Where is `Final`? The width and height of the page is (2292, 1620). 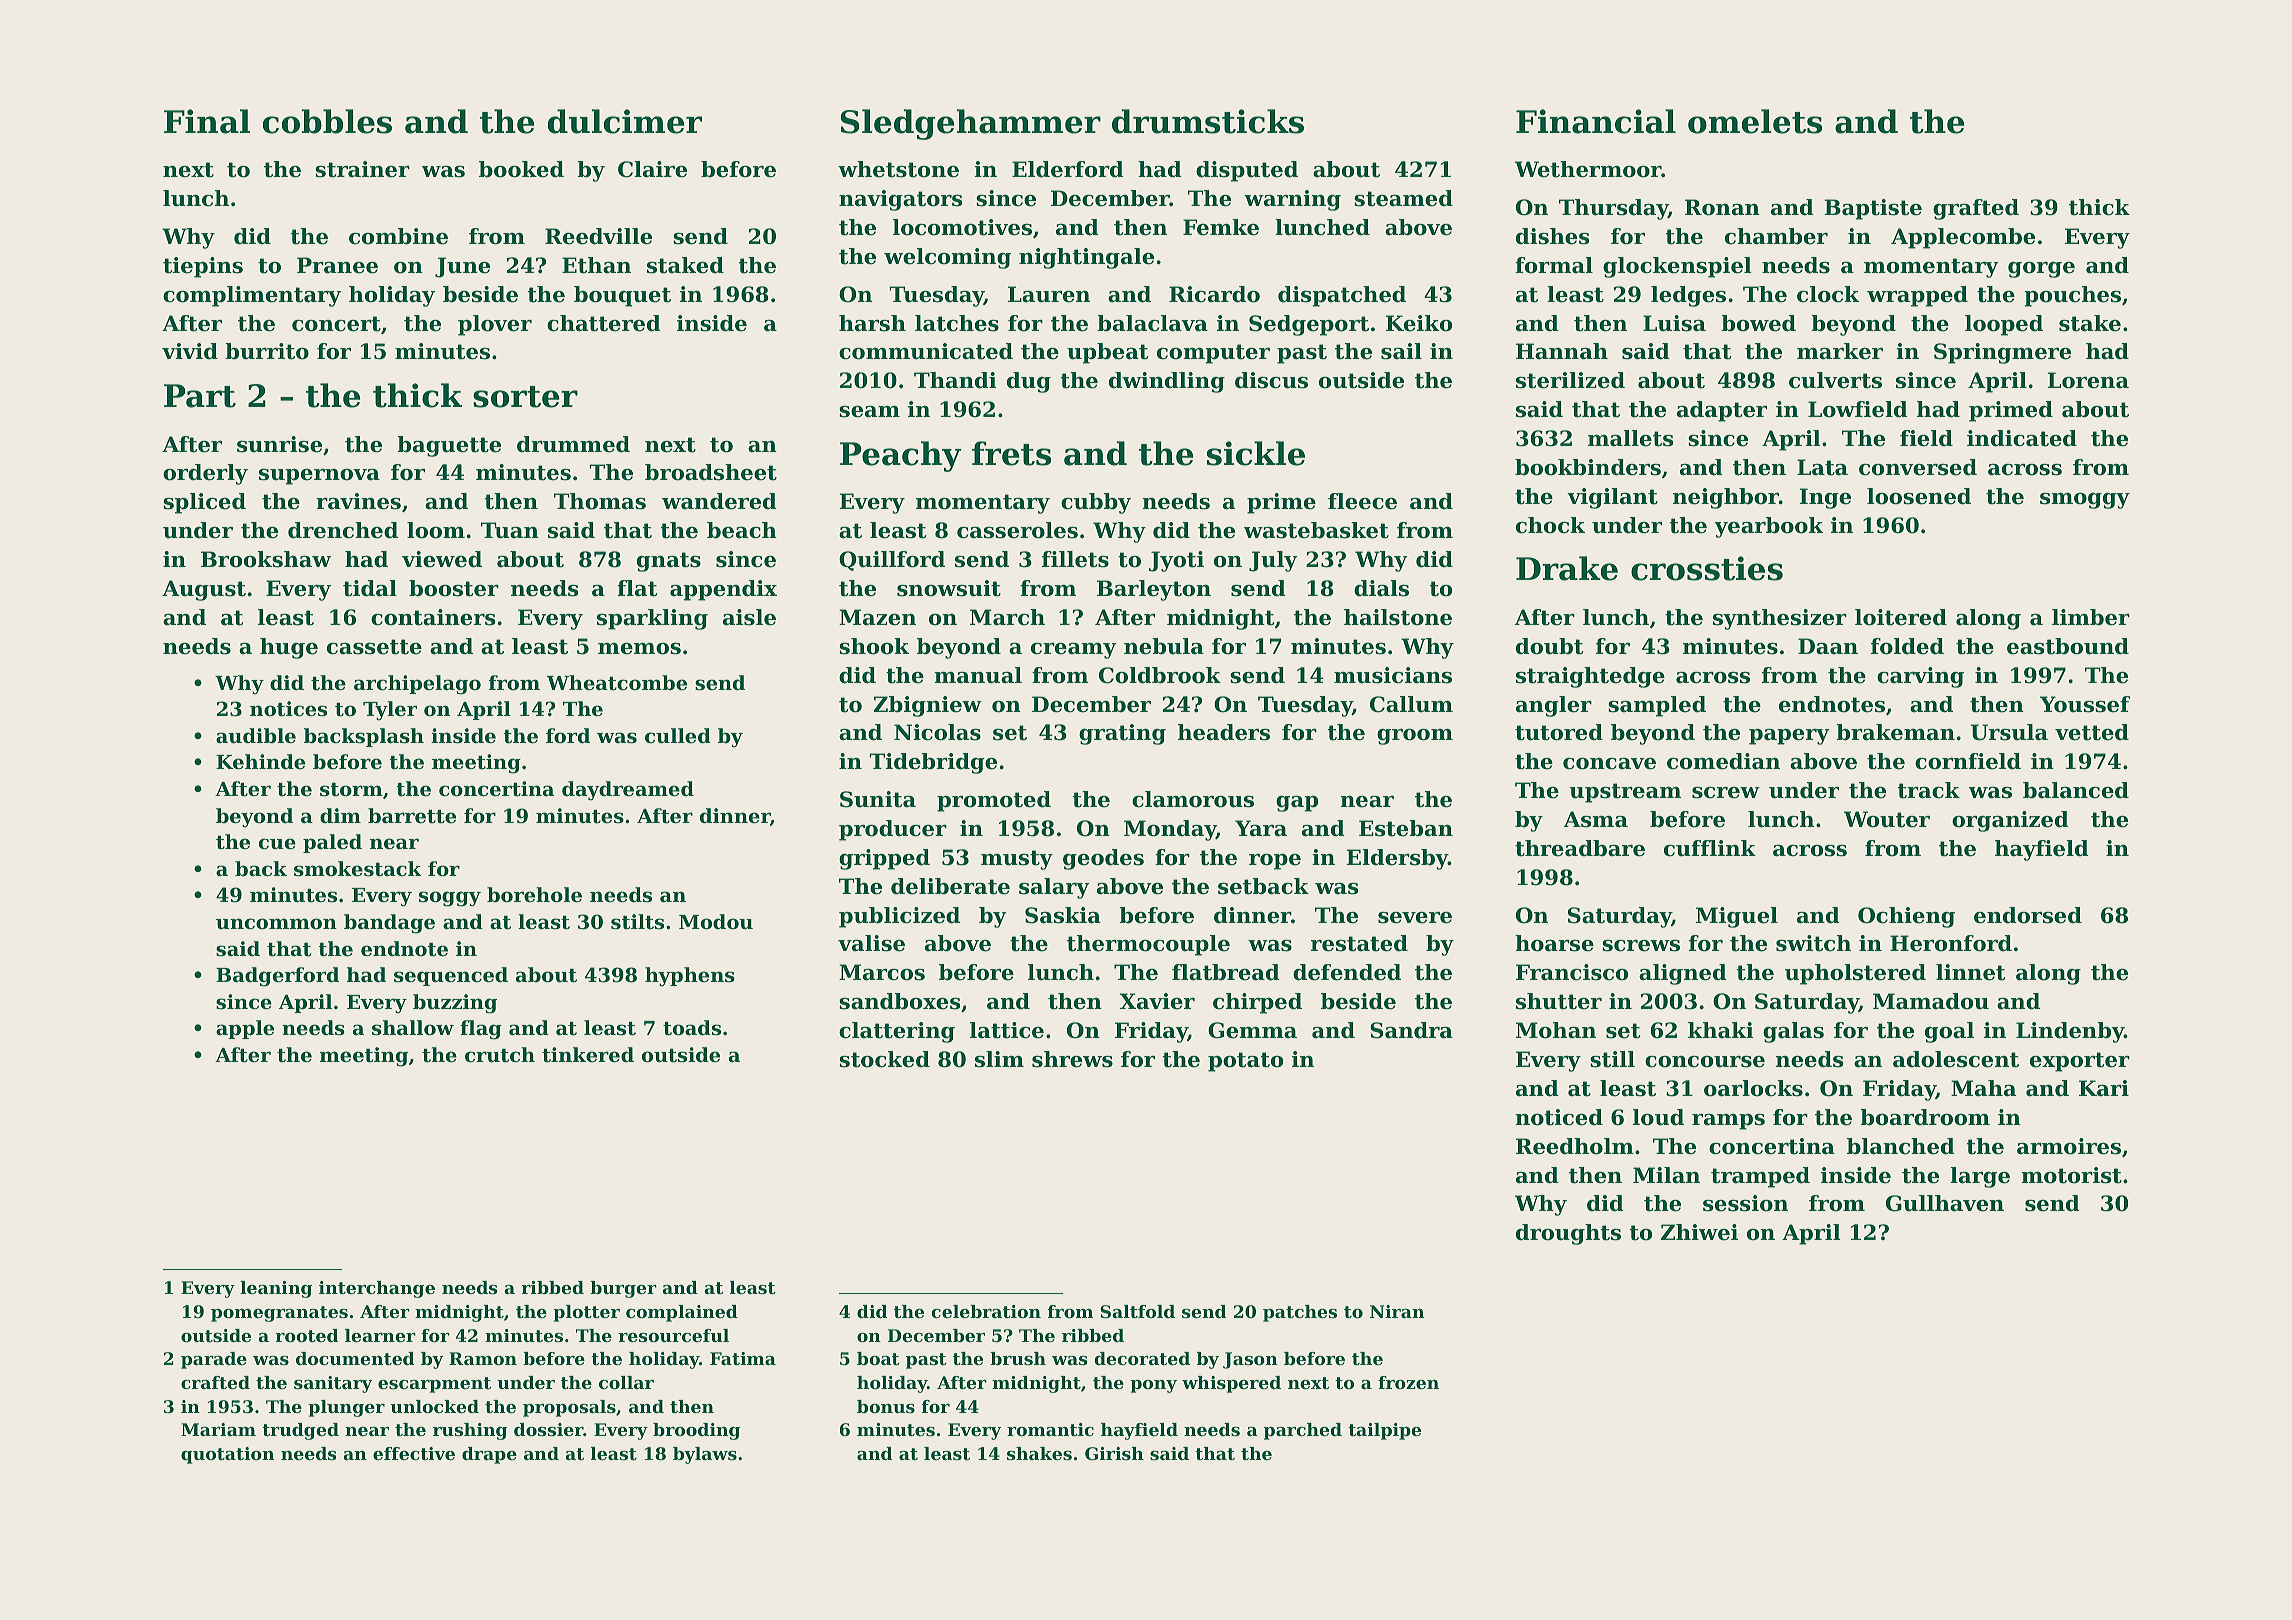
Final is located at coordinates (207, 121).
